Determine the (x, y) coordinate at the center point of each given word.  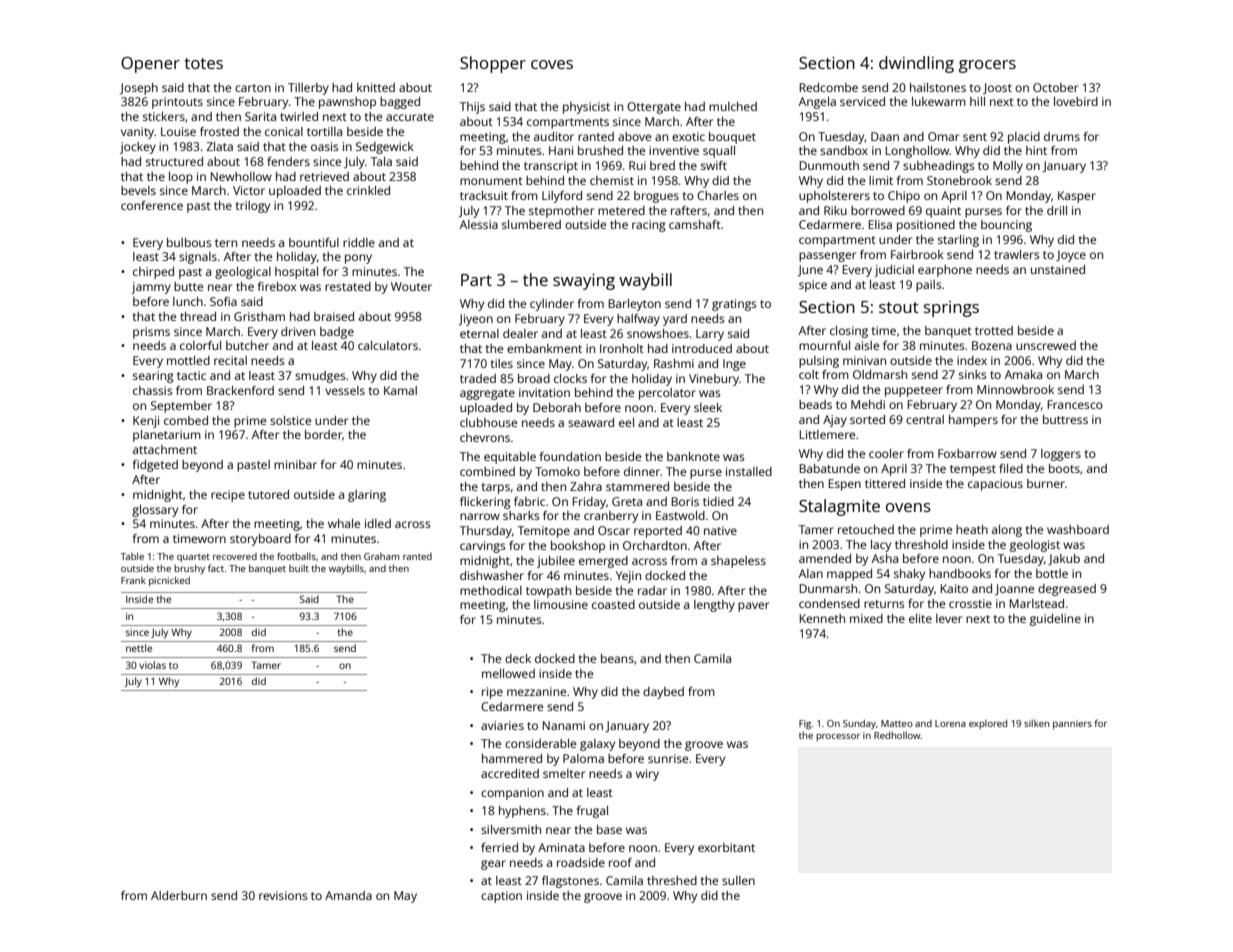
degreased (1067, 590)
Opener (150, 65)
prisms (151, 333)
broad (534, 378)
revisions (283, 895)
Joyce (1071, 256)
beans (617, 658)
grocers (987, 66)
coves (552, 64)
